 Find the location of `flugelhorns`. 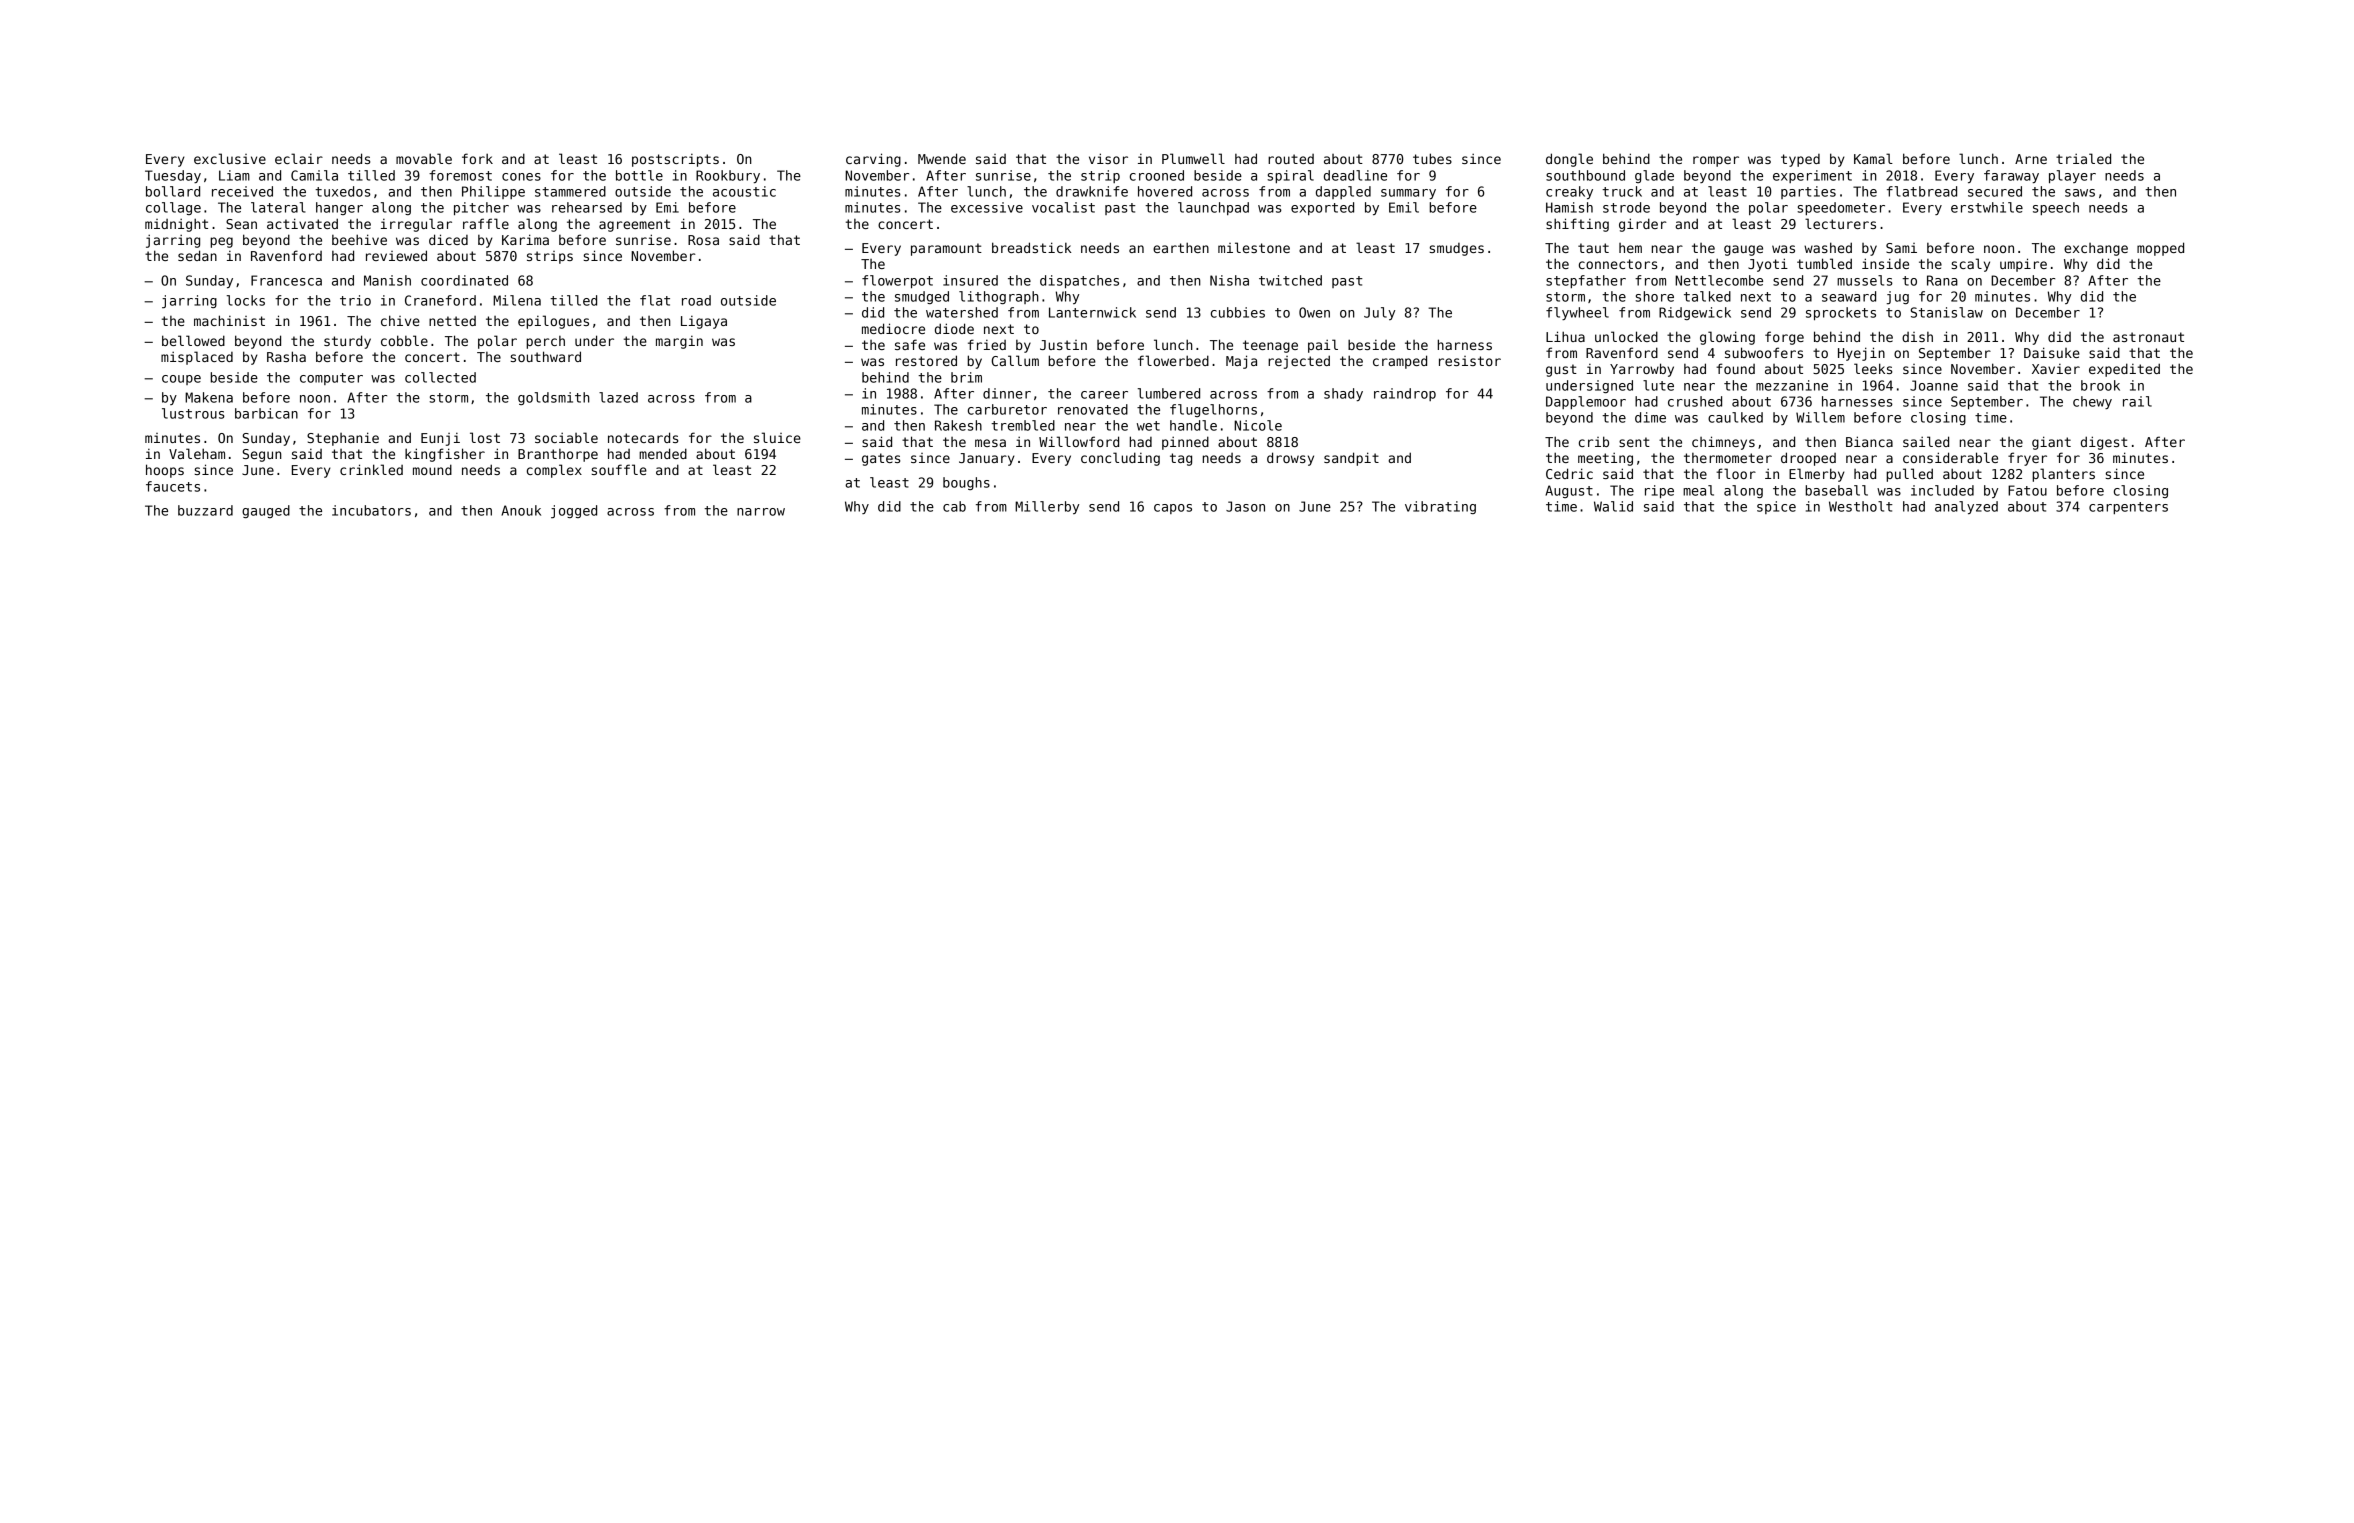

flugelhorns is located at coordinates (1213, 410).
